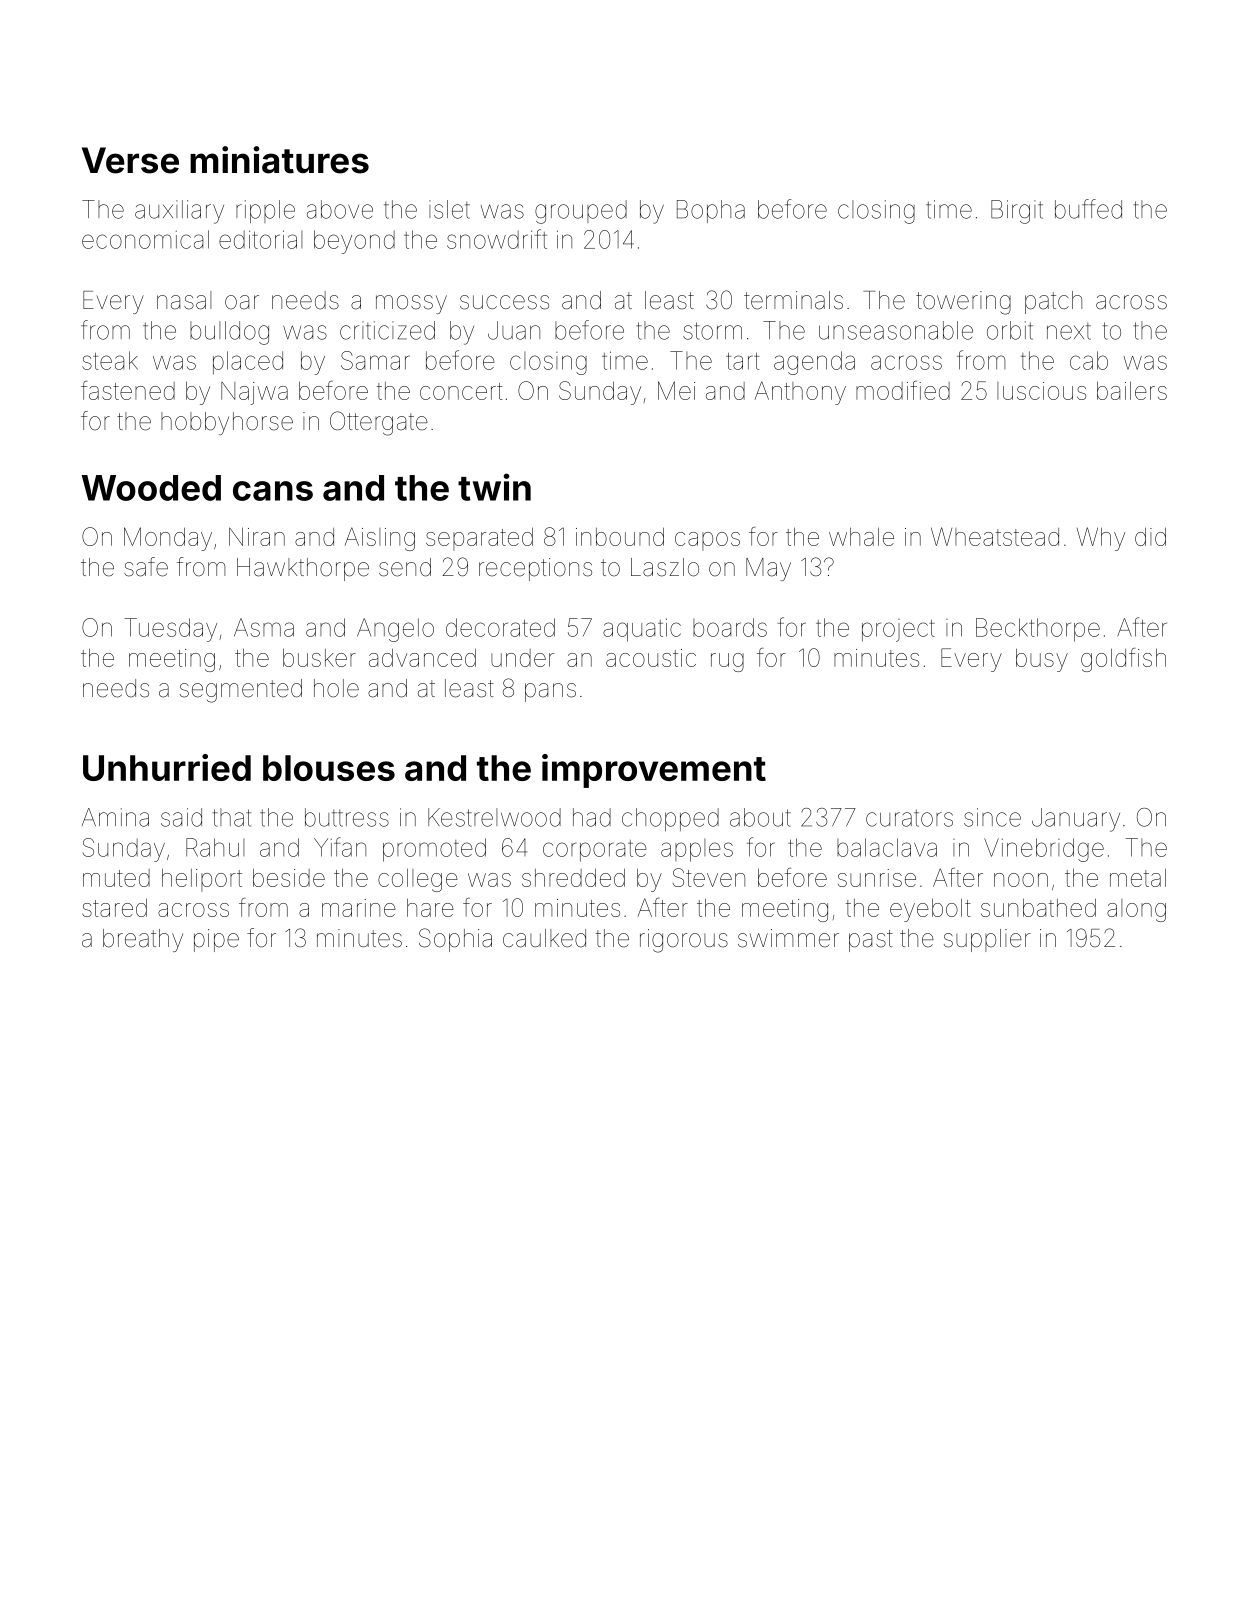 The image size is (1249, 1616). Describe the element at coordinates (654, 771) in the screenshot. I see `improvement` at that location.
